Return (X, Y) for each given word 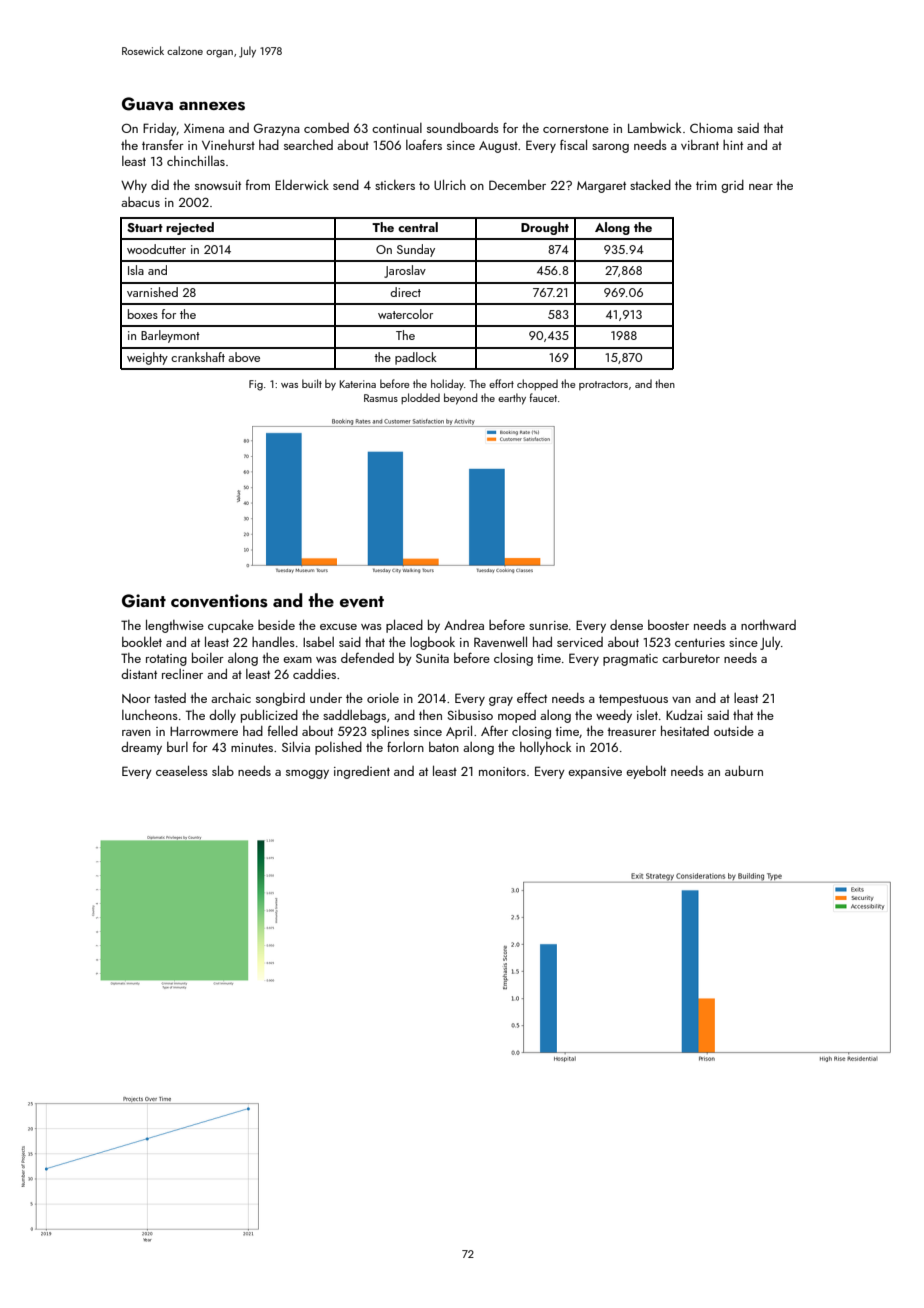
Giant (144, 601)
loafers (424, 144)
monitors (502, 771)
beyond (460, 399)
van (681, 700)
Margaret (601, 187)
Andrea (464, 625)
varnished (152, 292)
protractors (603, 385)
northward (768, 625)
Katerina (358, 384)
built (312, 383)
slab (223, 770)
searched (308, 145)
